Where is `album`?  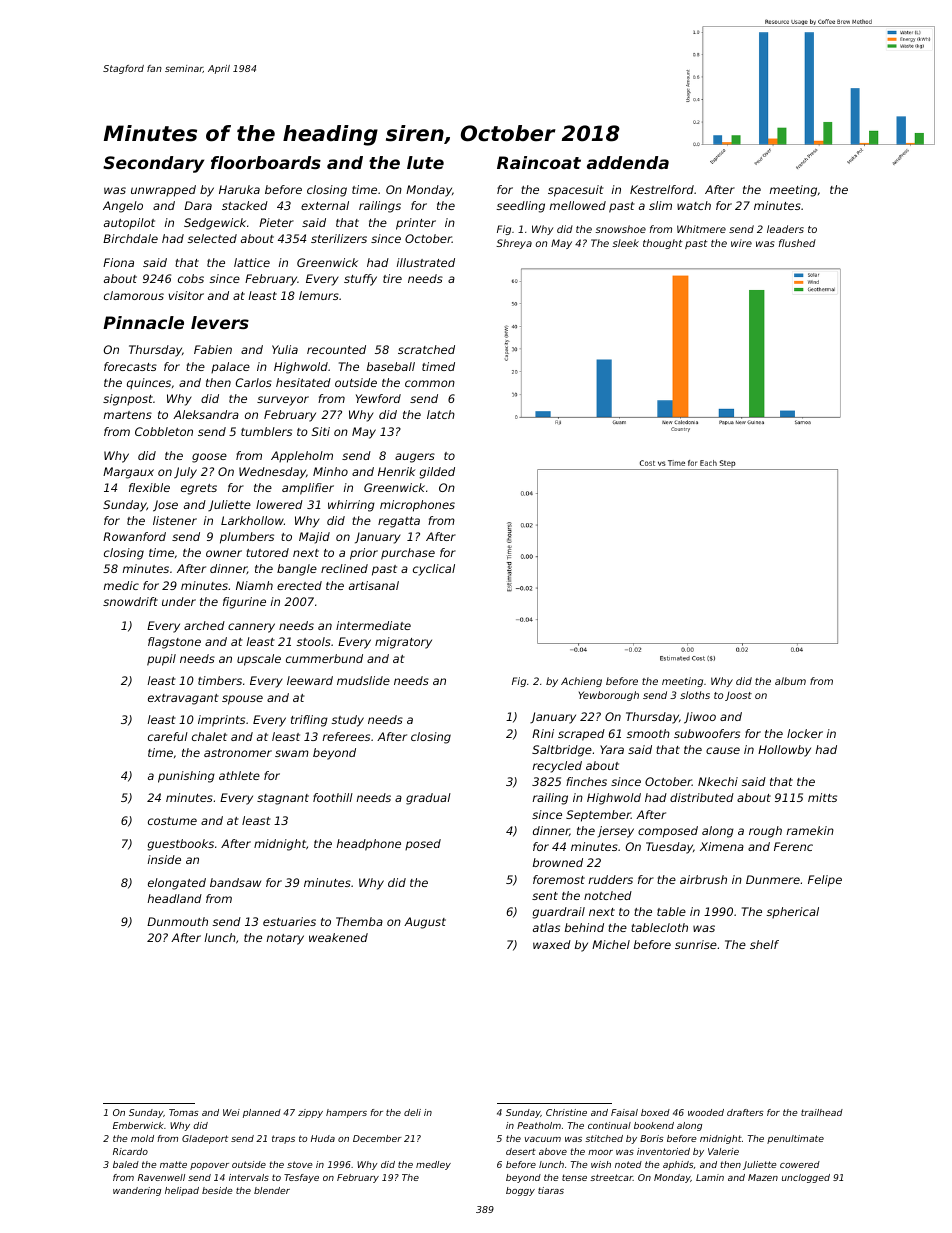 album is located at coordinates (790, 681).
